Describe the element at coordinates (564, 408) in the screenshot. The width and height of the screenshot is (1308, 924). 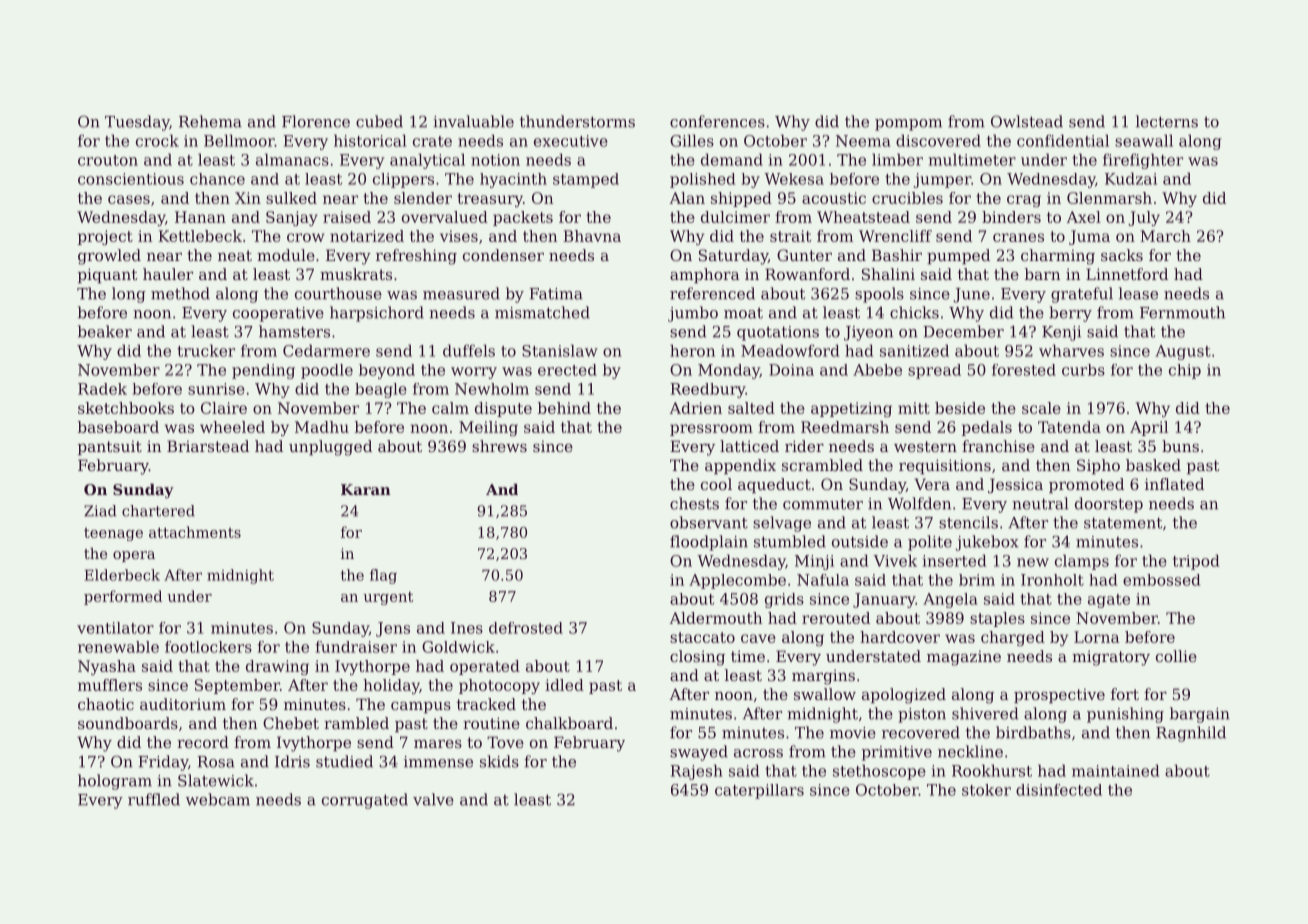
I see `behind` at that location.
